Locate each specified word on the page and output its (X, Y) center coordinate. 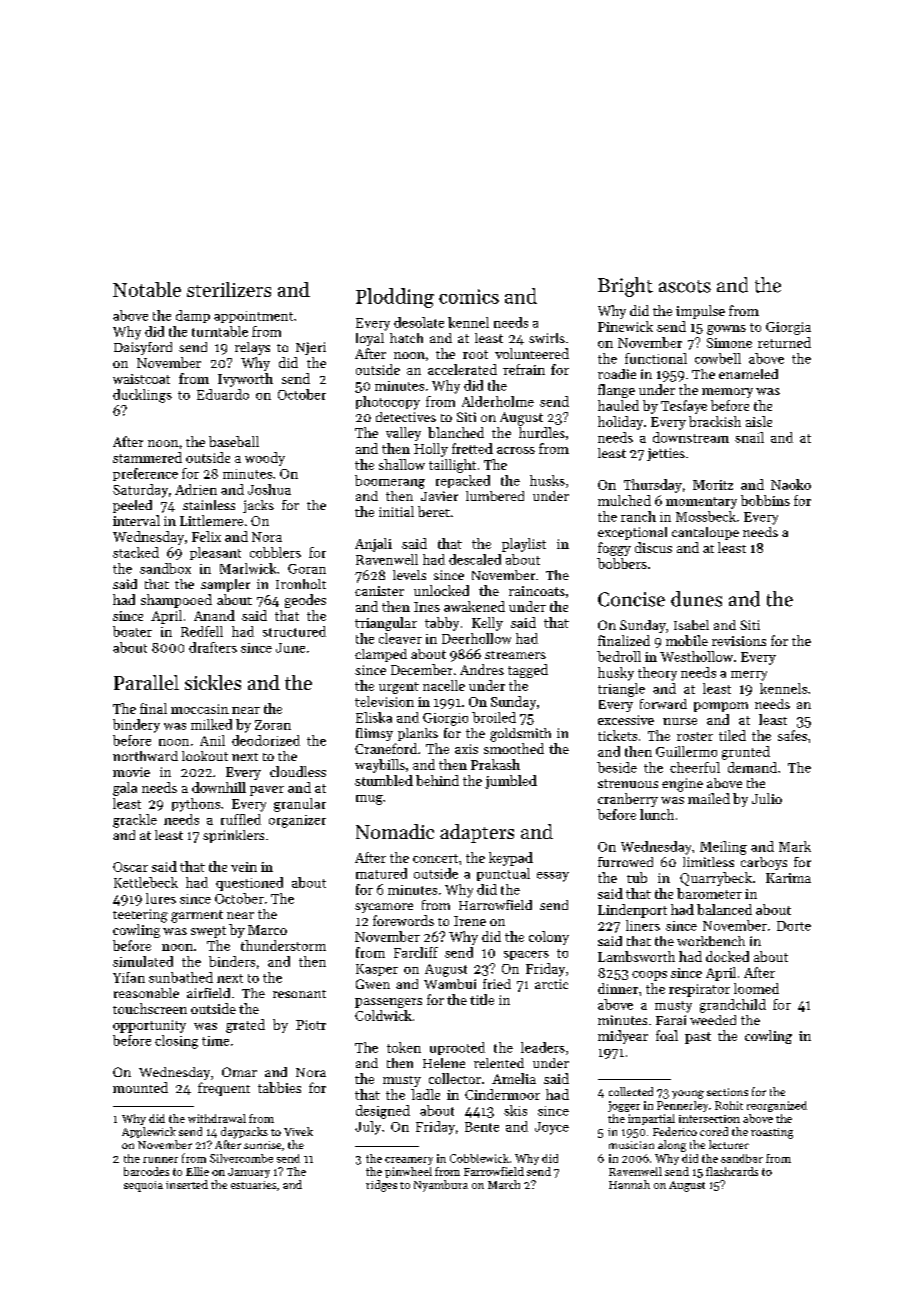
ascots (685, 286)
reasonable (146, 993)
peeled (132, 506)
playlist (524, 545)
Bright (625, 287)
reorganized (777, 1106)
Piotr (311, 1025)
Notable (147, 289)
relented (499, 1063)
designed (383, 1112)
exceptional (632, 533)
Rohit (729, 1105)
